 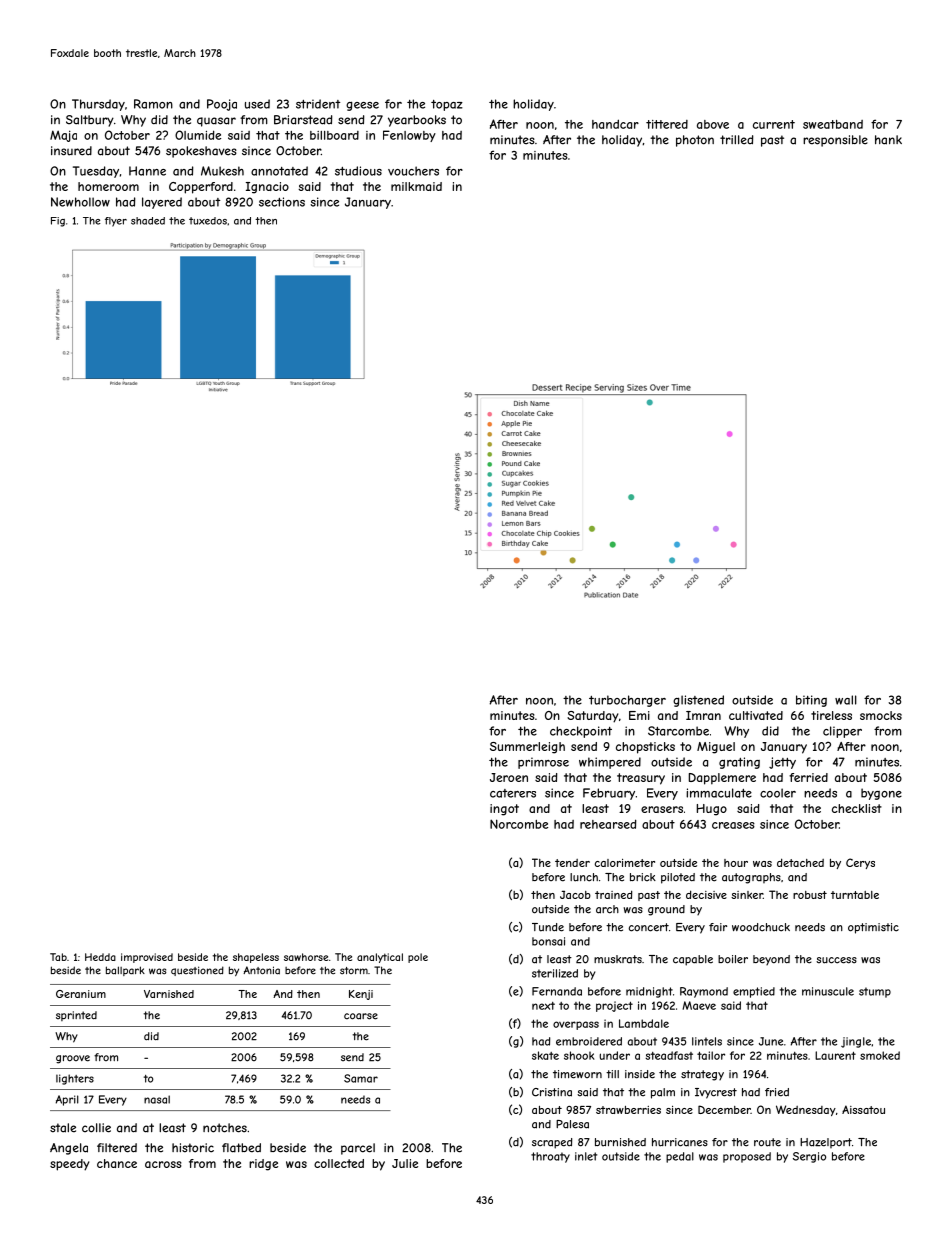 What do you see at coordinates (719, 793) in the screenshot?
I see `immaculate` at bounding box center [719, 793].
